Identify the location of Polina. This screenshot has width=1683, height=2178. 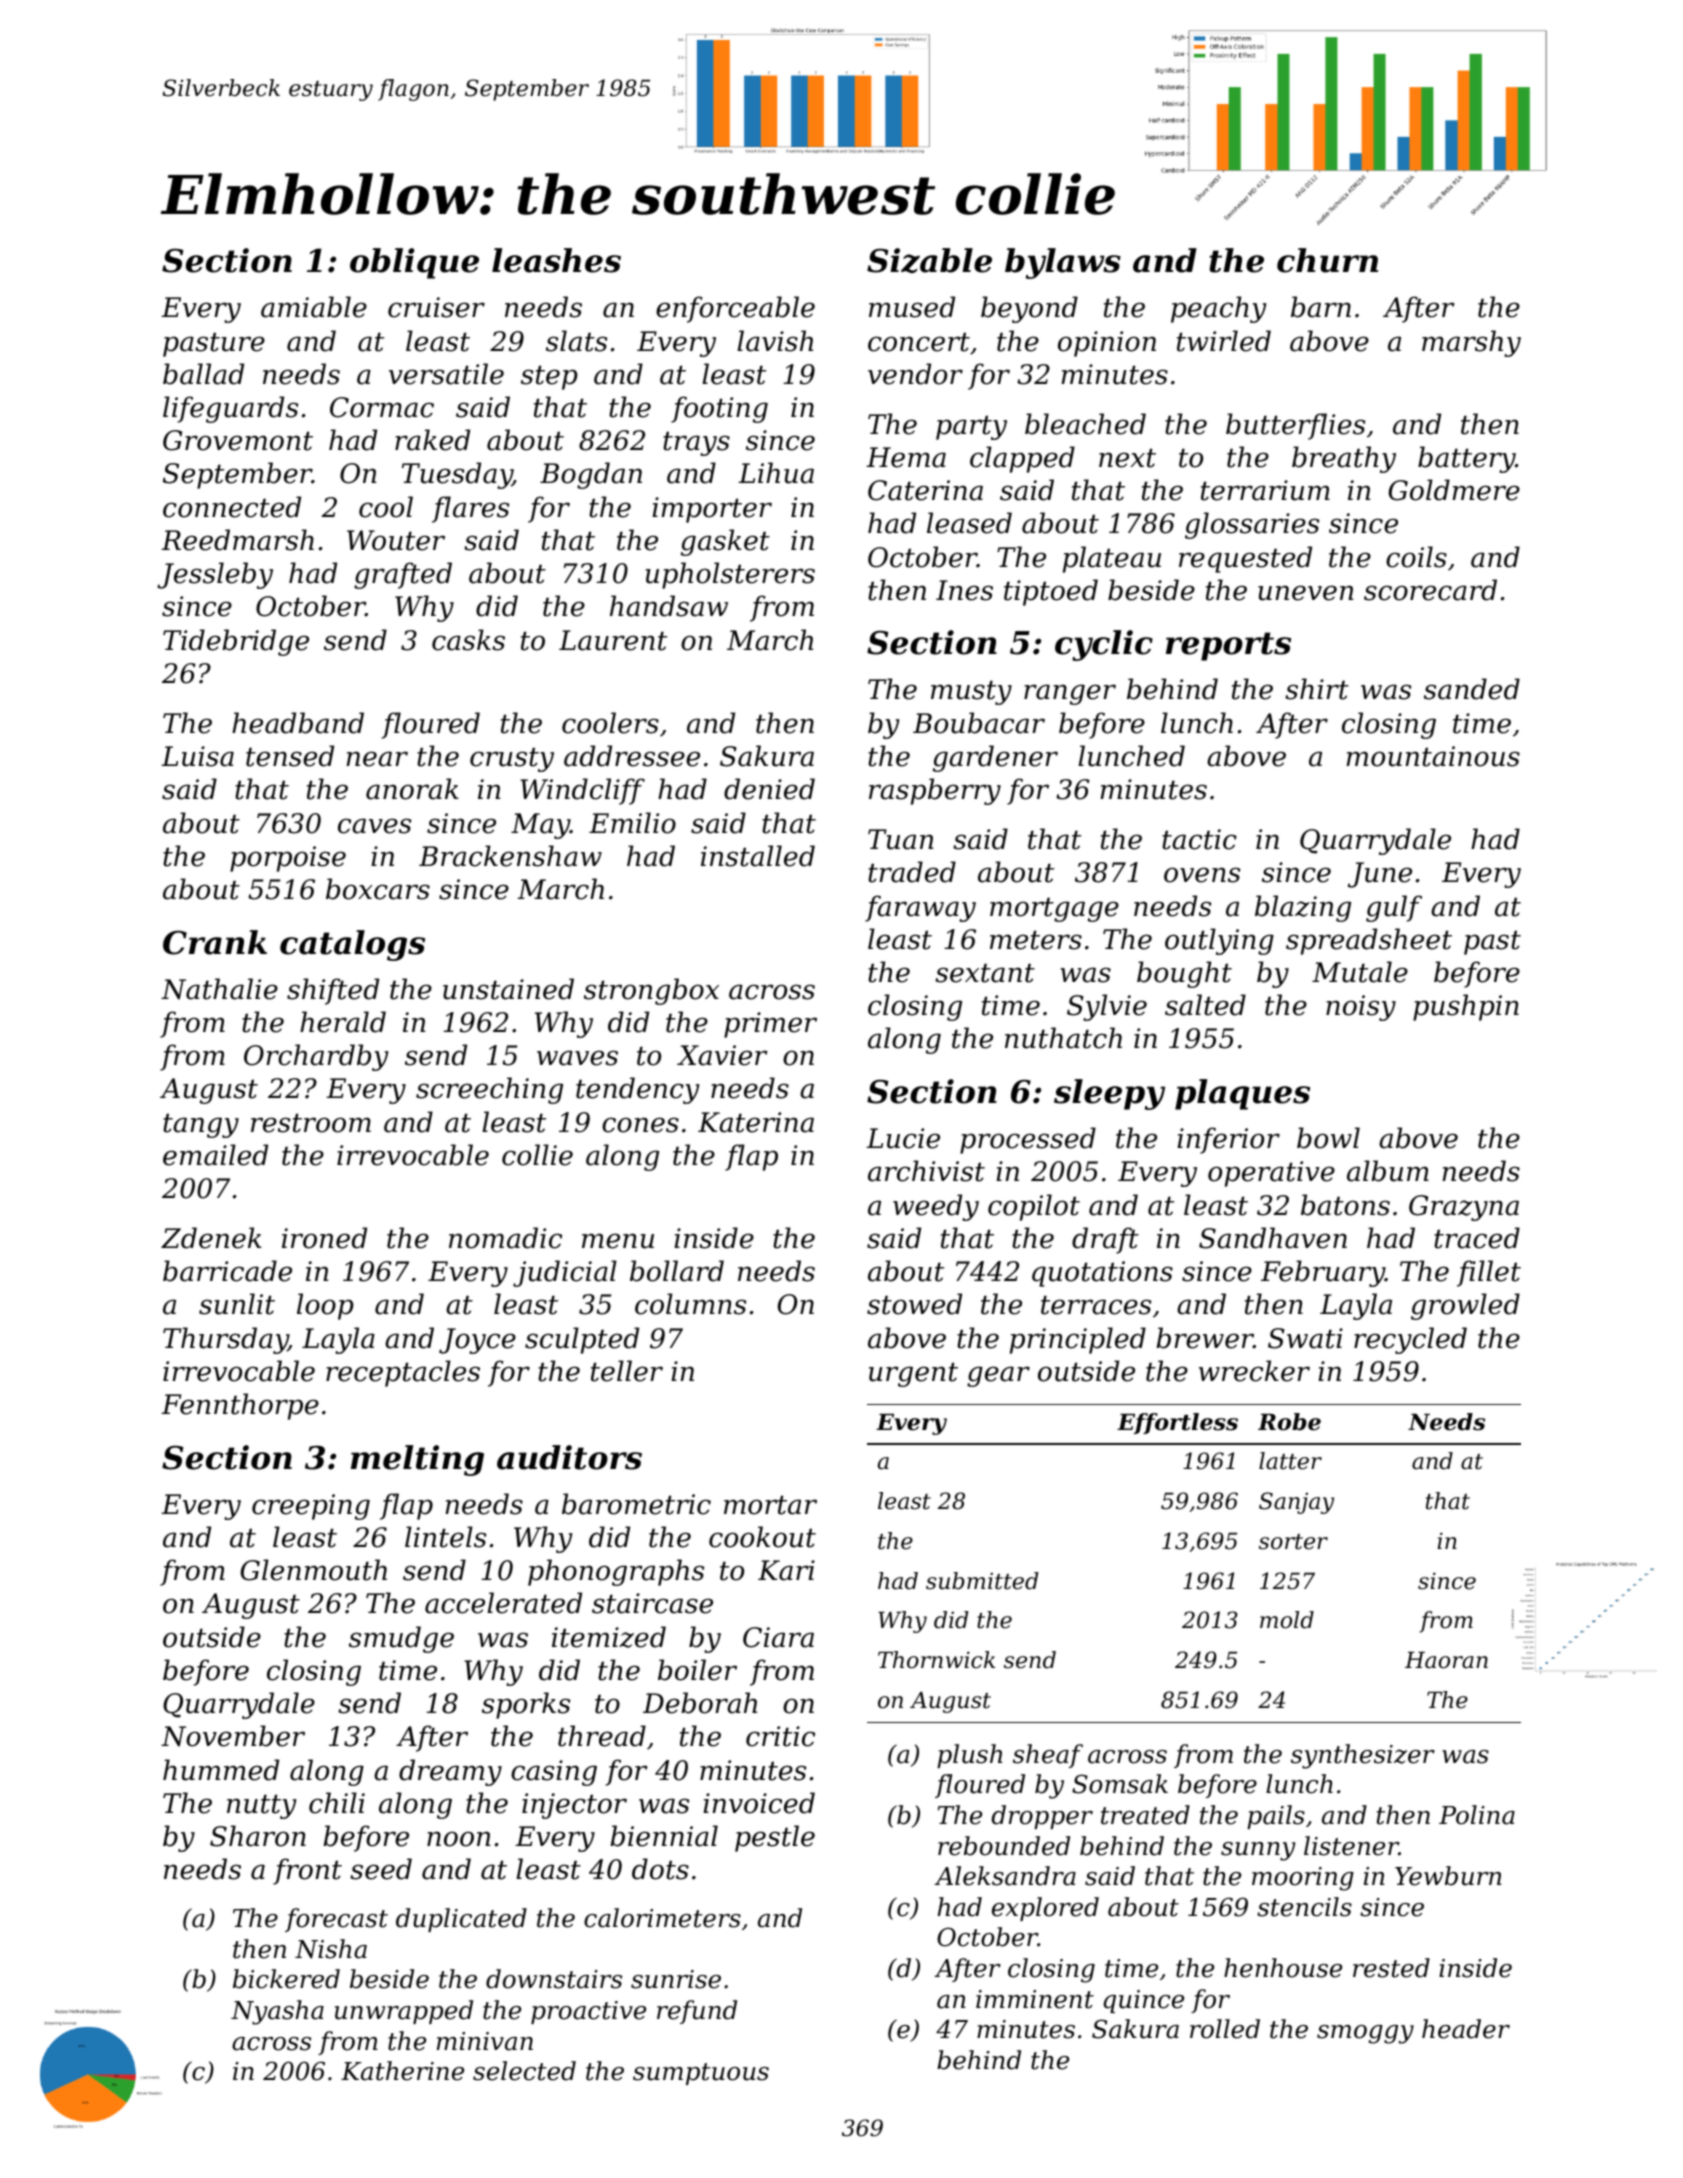
(1477, 1815).
